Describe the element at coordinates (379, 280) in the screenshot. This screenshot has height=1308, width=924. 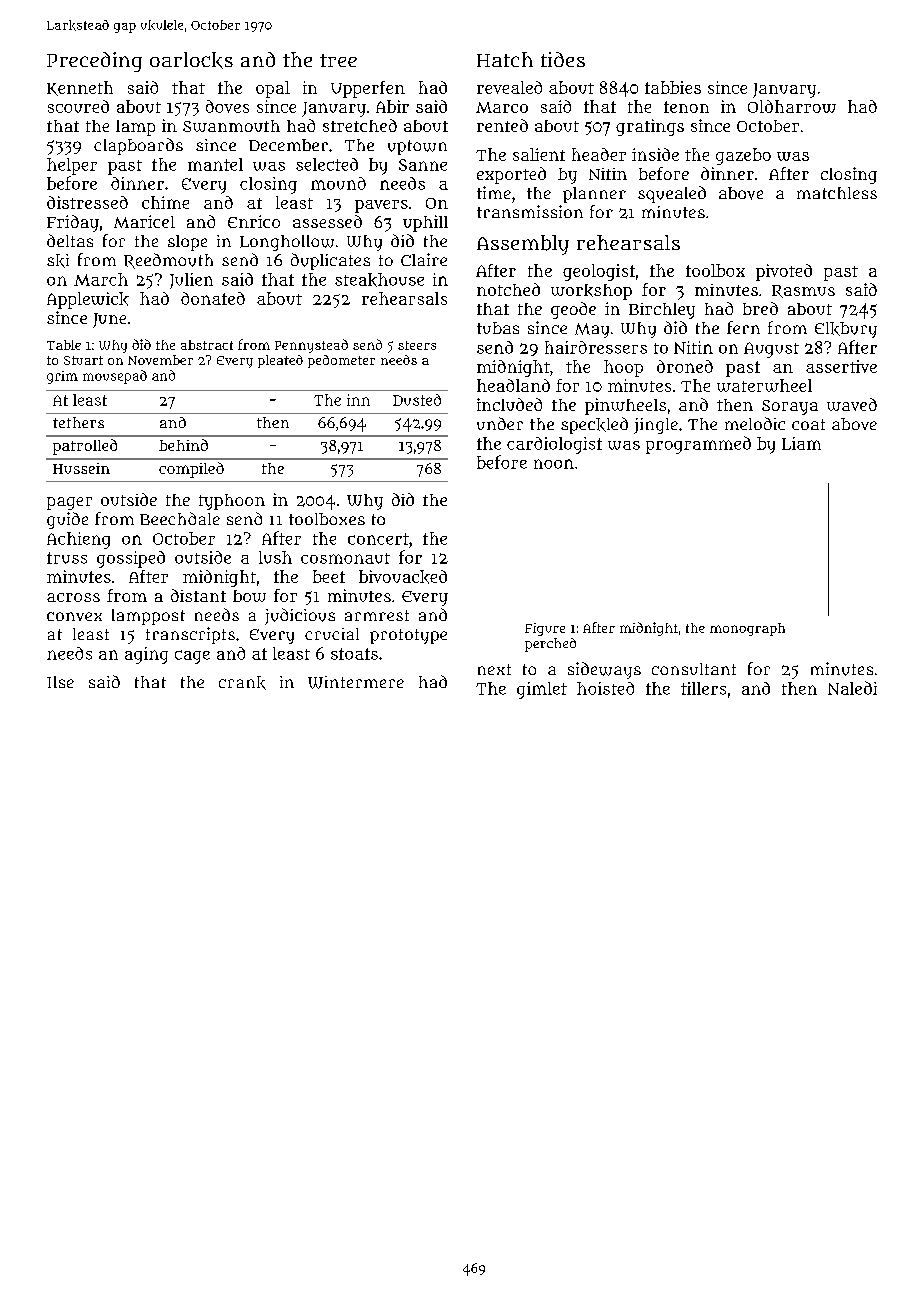
I see `steakhouse` at that location.
